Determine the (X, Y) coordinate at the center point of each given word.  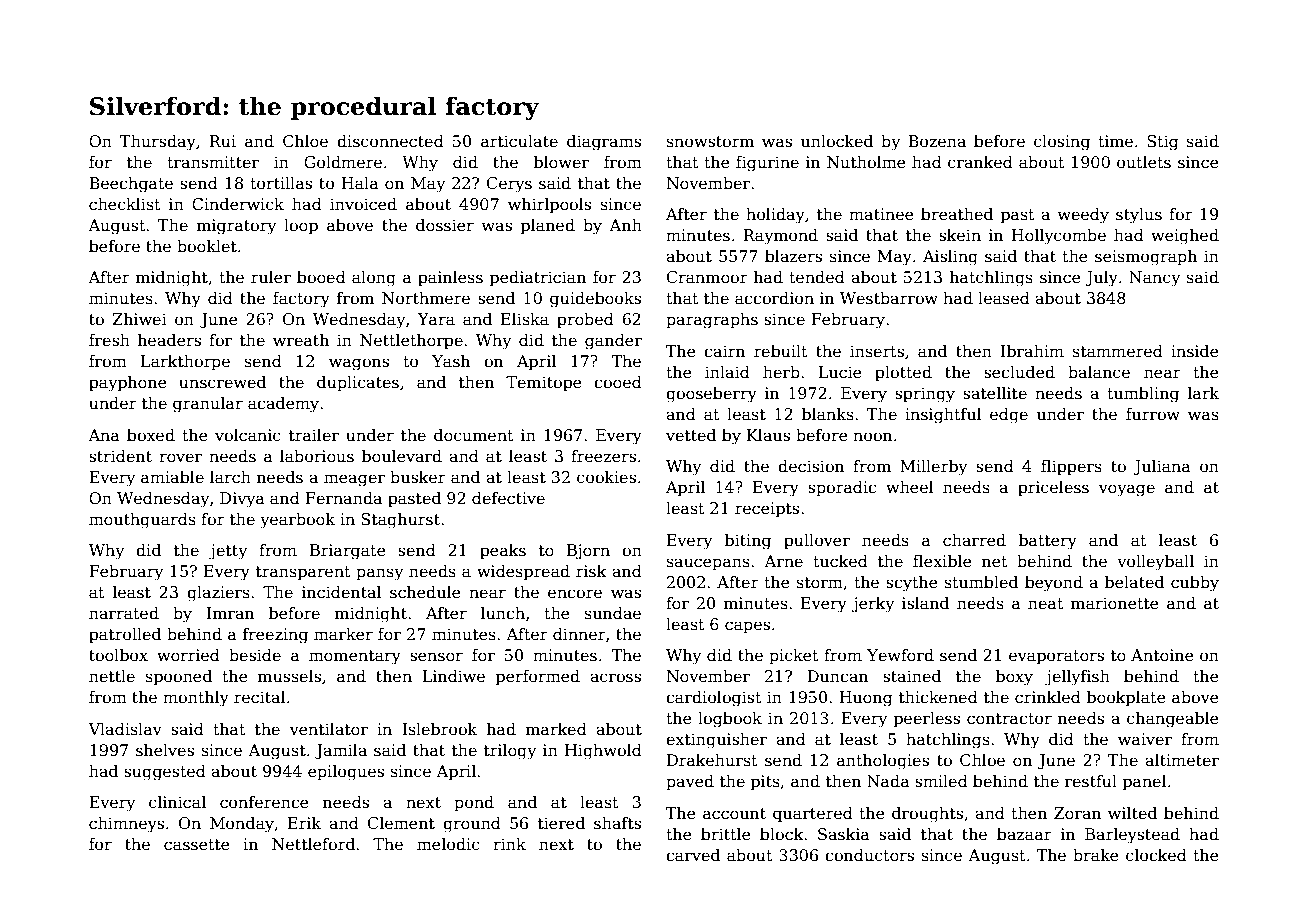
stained (912, 676)
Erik (304, 823)
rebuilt (781, 351)
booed (321, 277)
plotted (903, 374)
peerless (927, 720)
